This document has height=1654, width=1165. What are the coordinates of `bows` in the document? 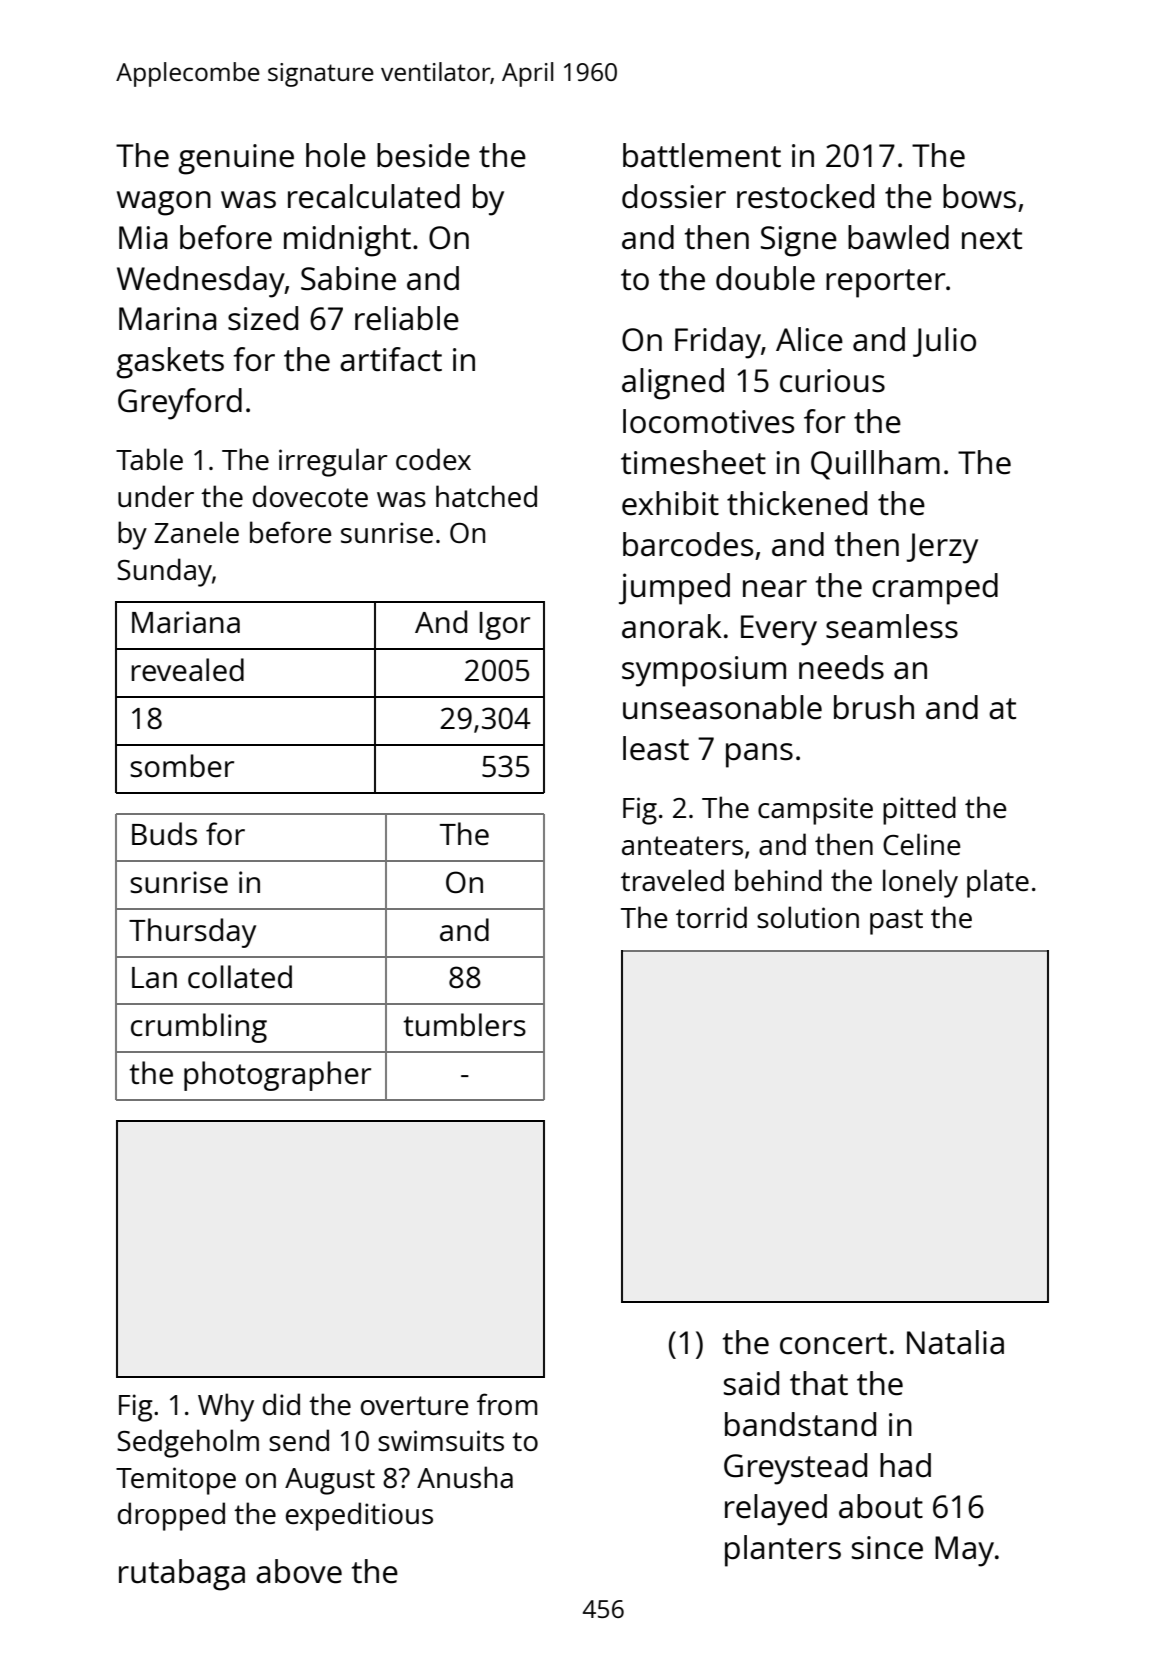 It's located at (979, 196).
